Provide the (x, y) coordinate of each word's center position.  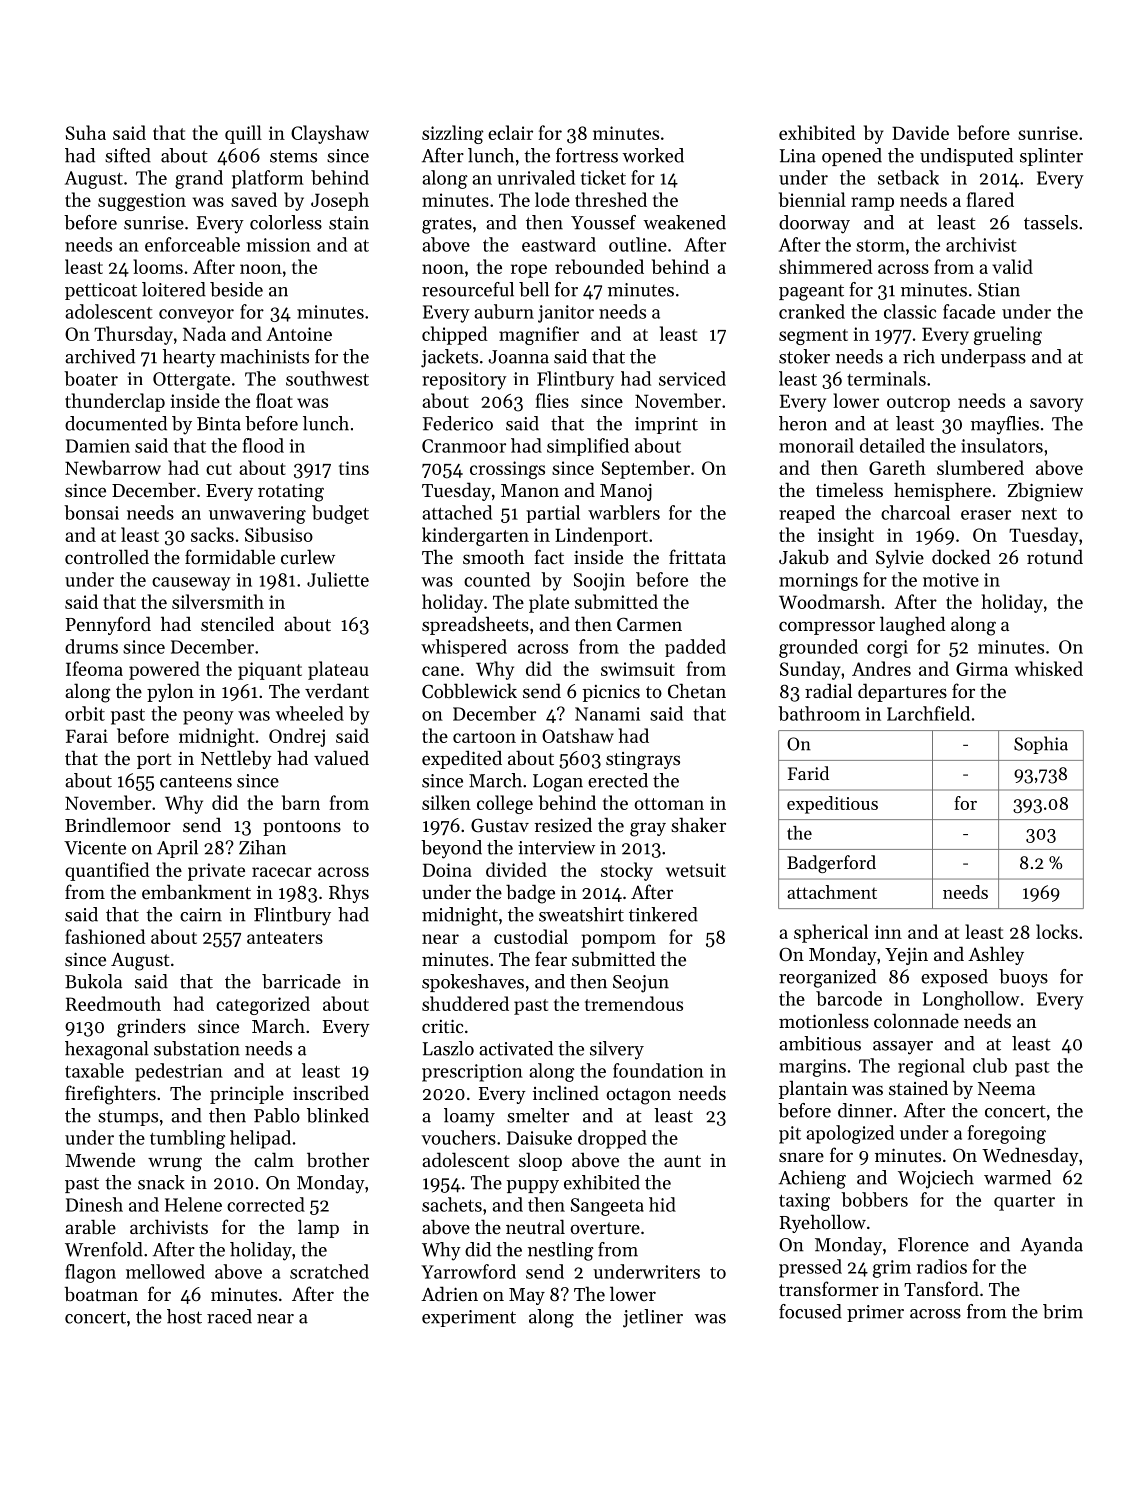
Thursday (133, 335)
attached (457, 512)
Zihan (262, 847)
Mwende (100, 1159)
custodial (531, 936)
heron (803, 423)
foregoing (1007, 1134)
